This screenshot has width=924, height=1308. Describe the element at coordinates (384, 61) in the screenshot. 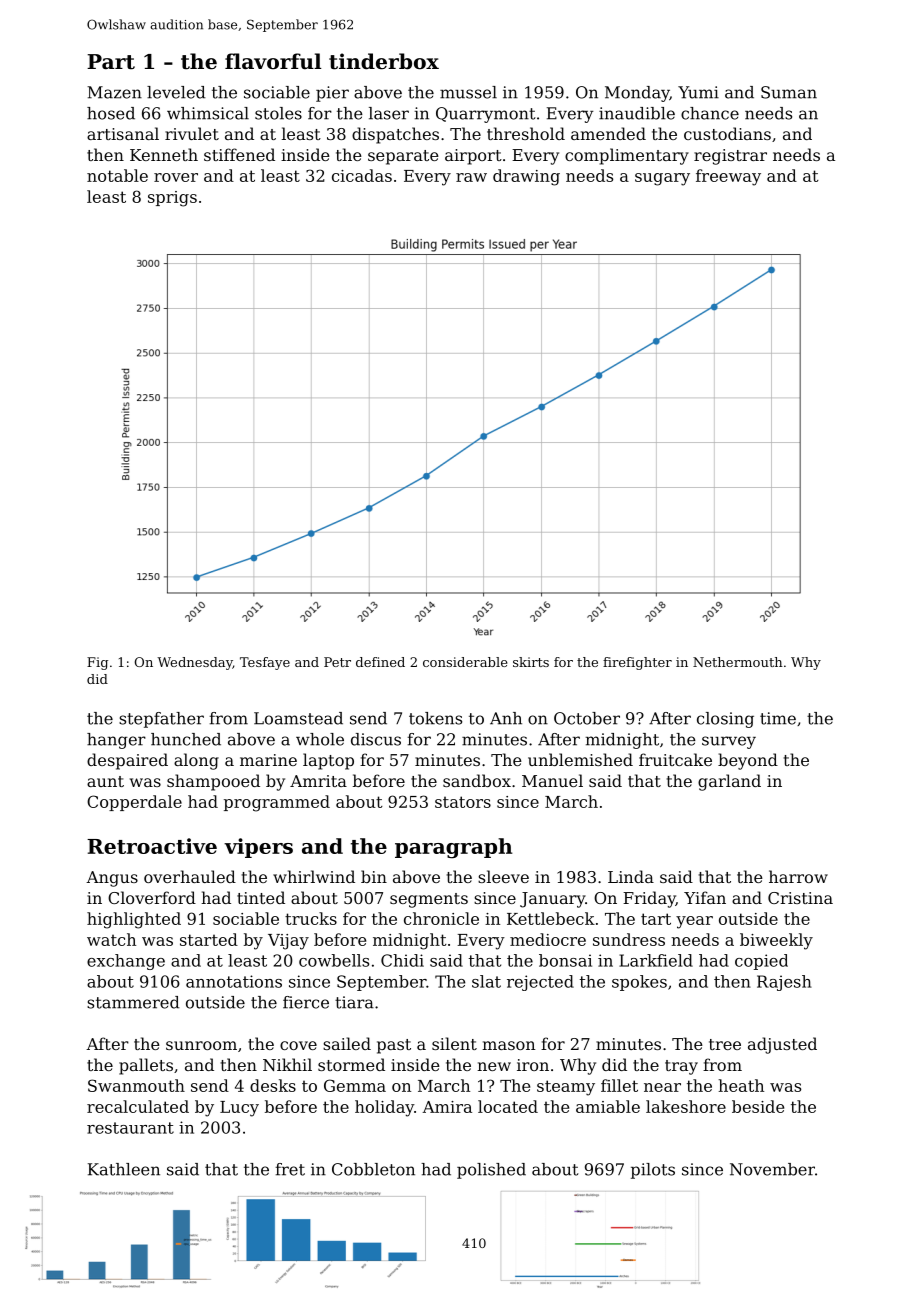

I see `tinderbox` at that location.
